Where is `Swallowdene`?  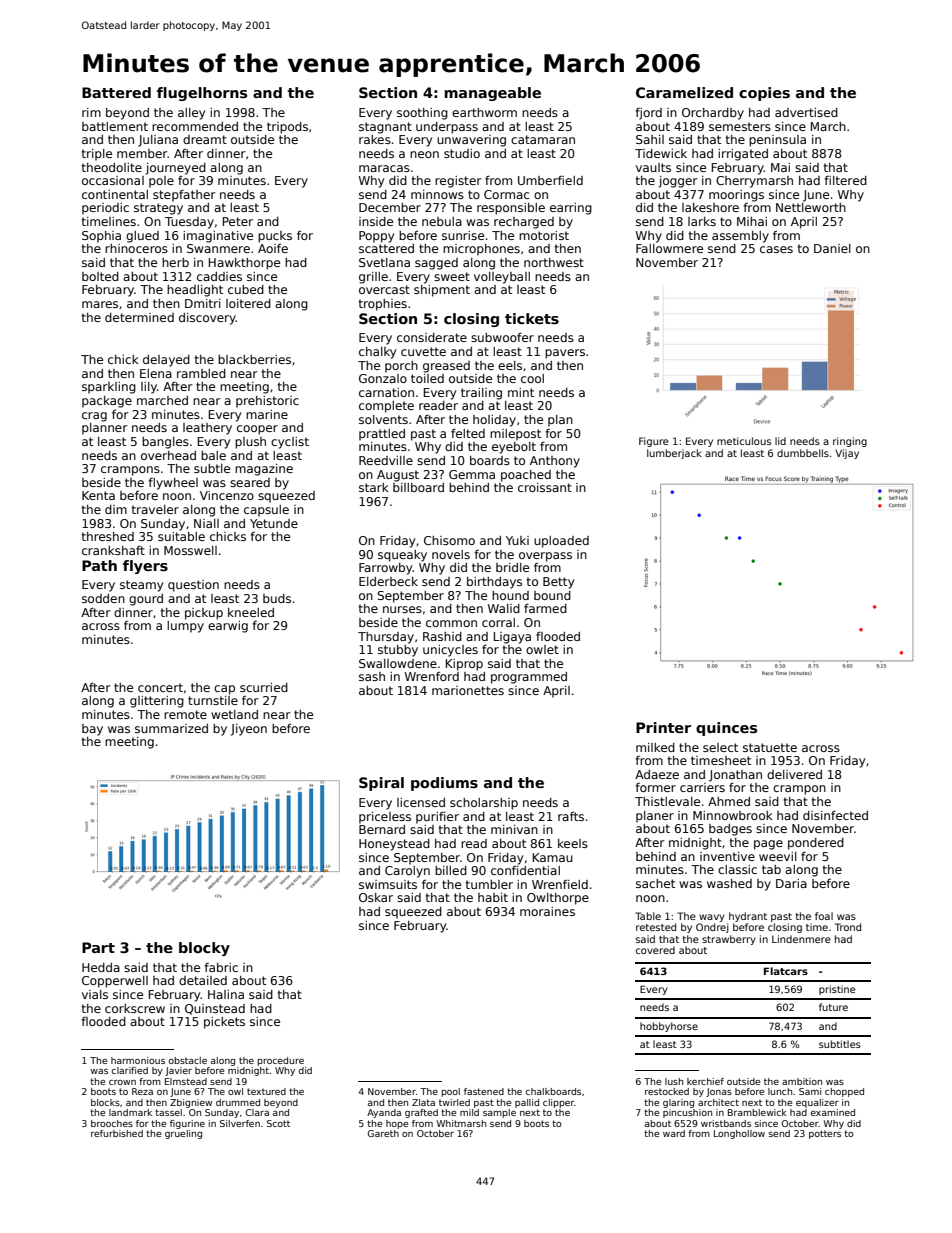
Swallowdene is located at coordinates (398, 663).
